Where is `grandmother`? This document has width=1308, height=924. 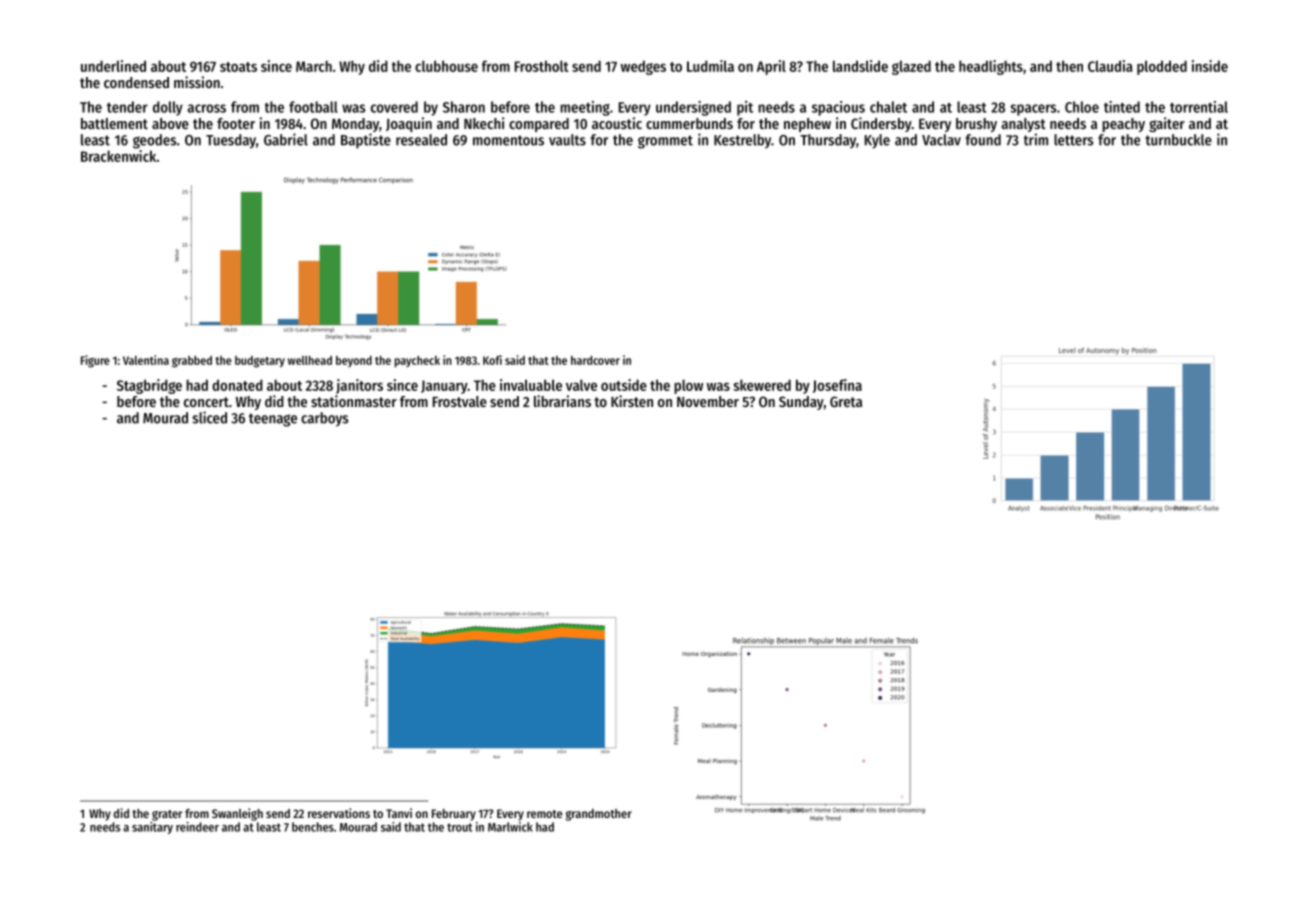 grandmother is located at coordinates (599, 815).
